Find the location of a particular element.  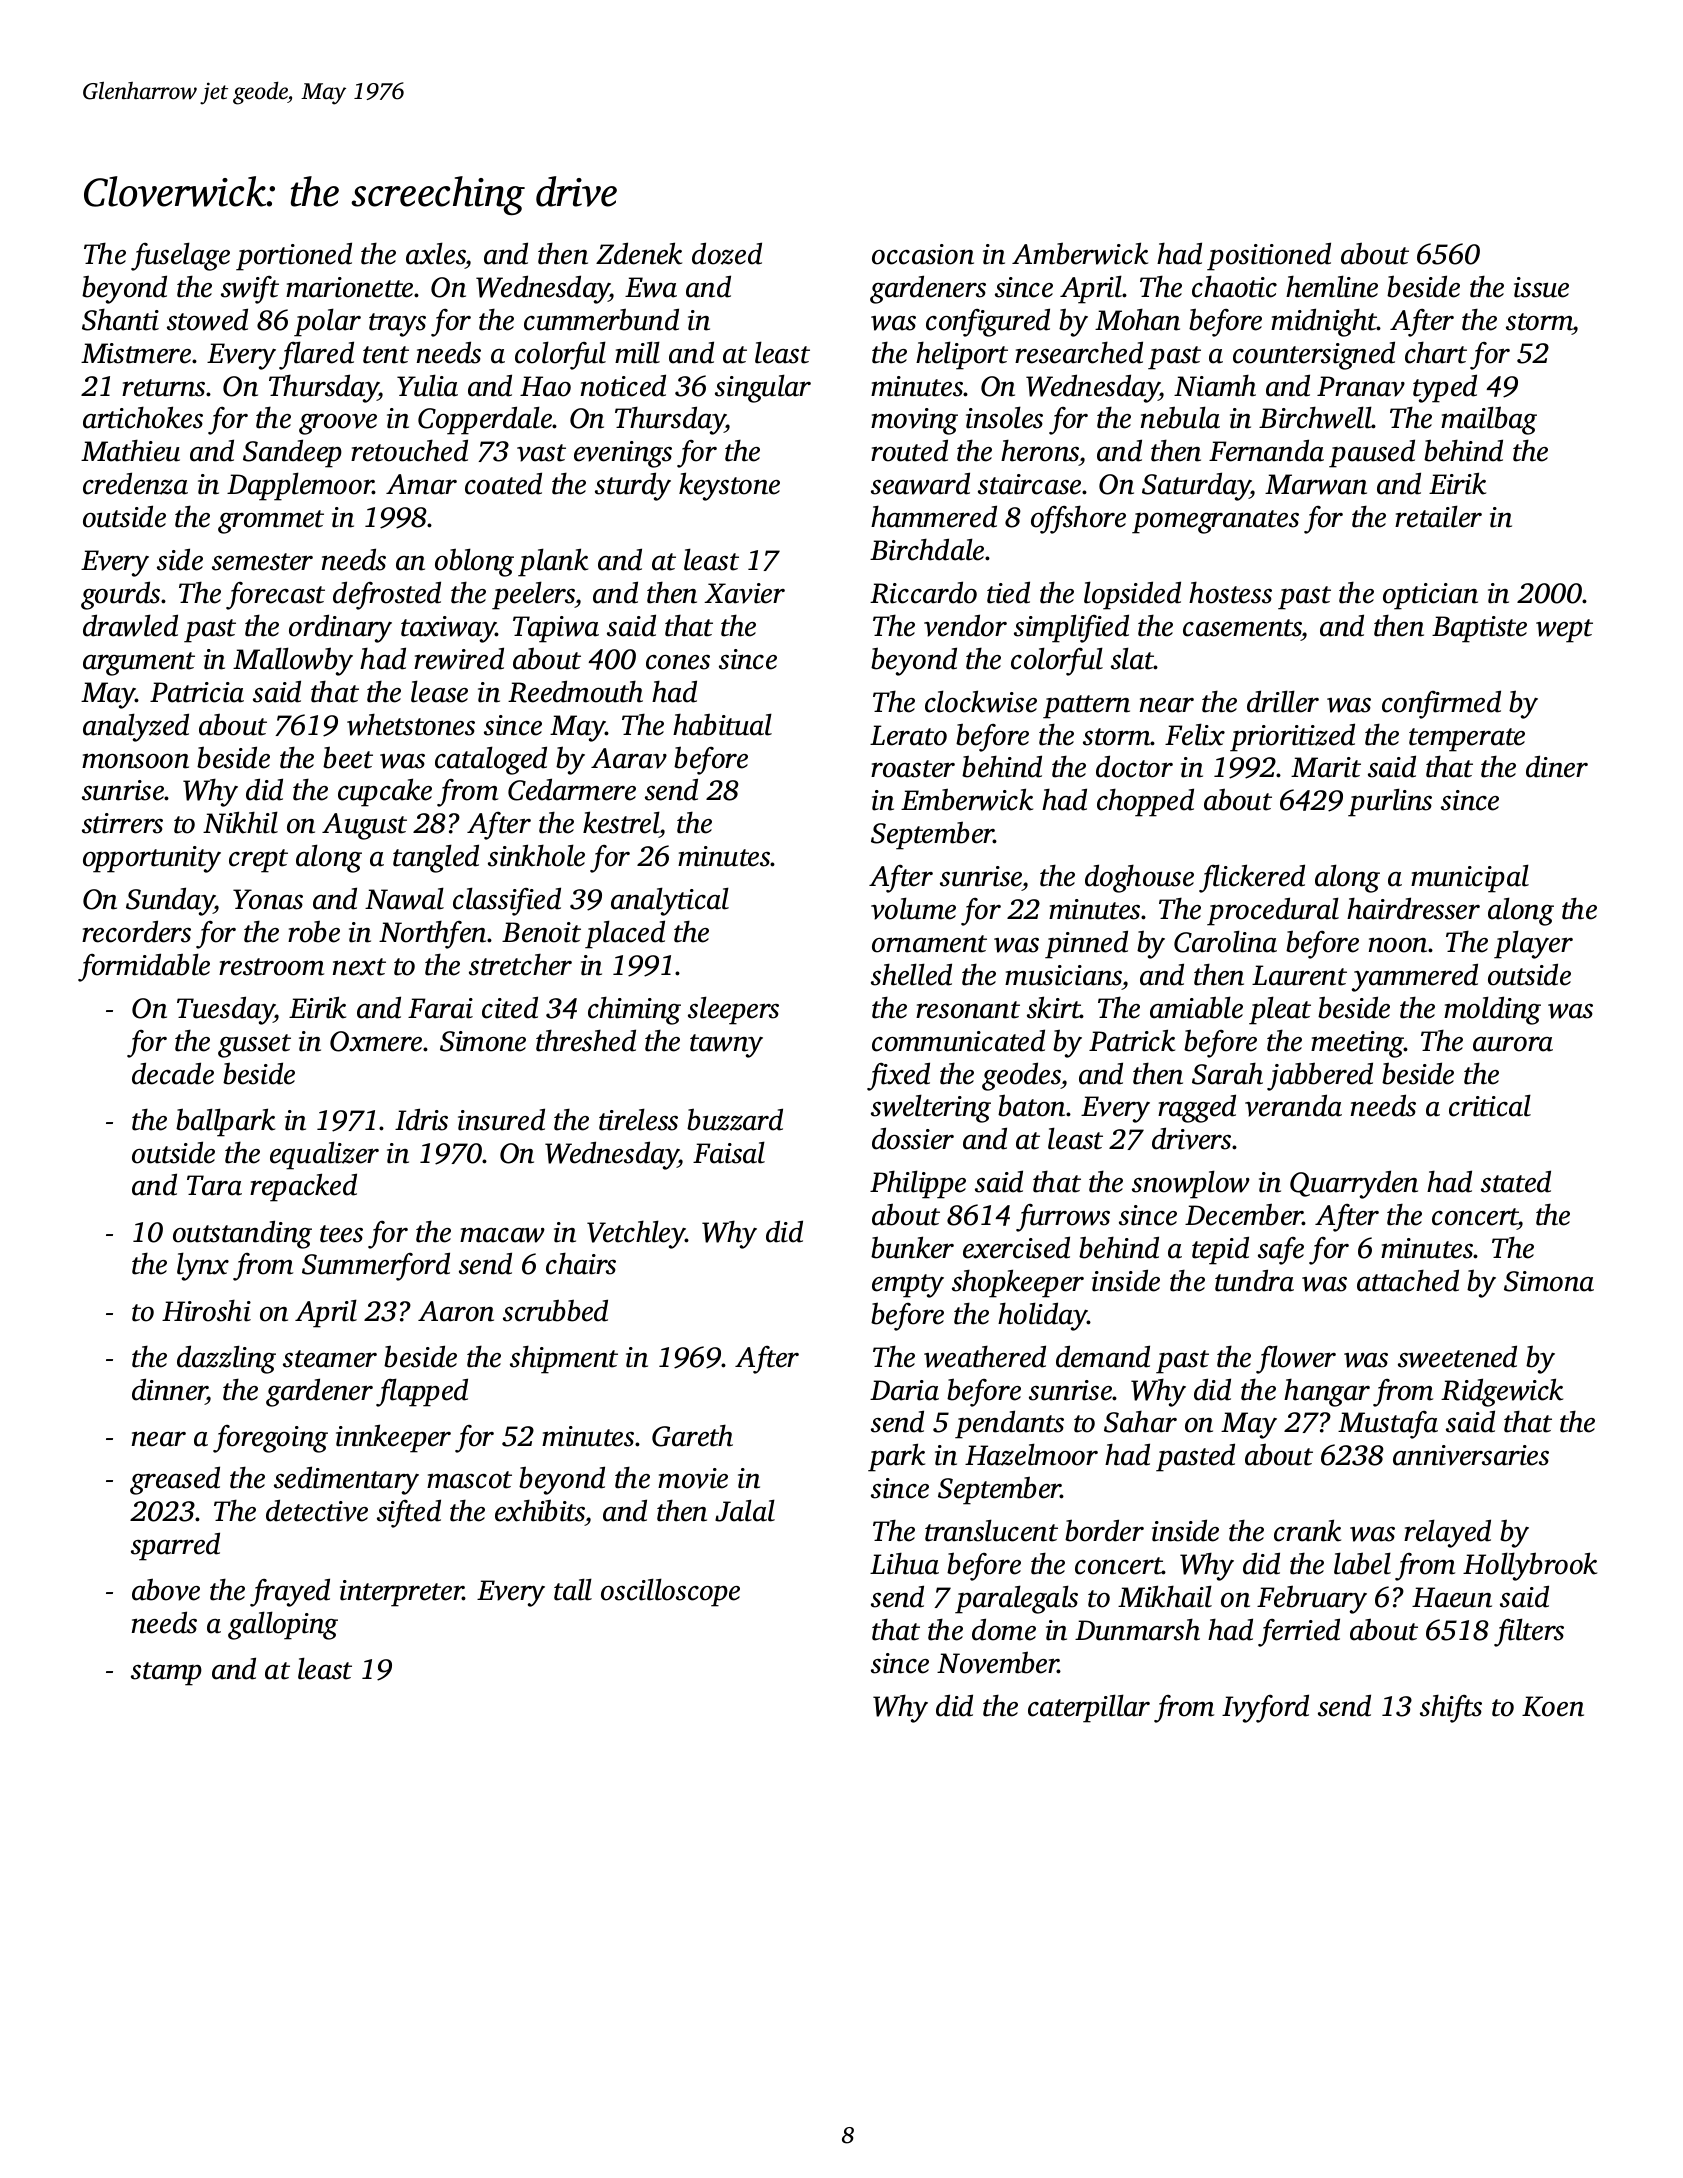

analyzed is located at coordinates (136, 727).
